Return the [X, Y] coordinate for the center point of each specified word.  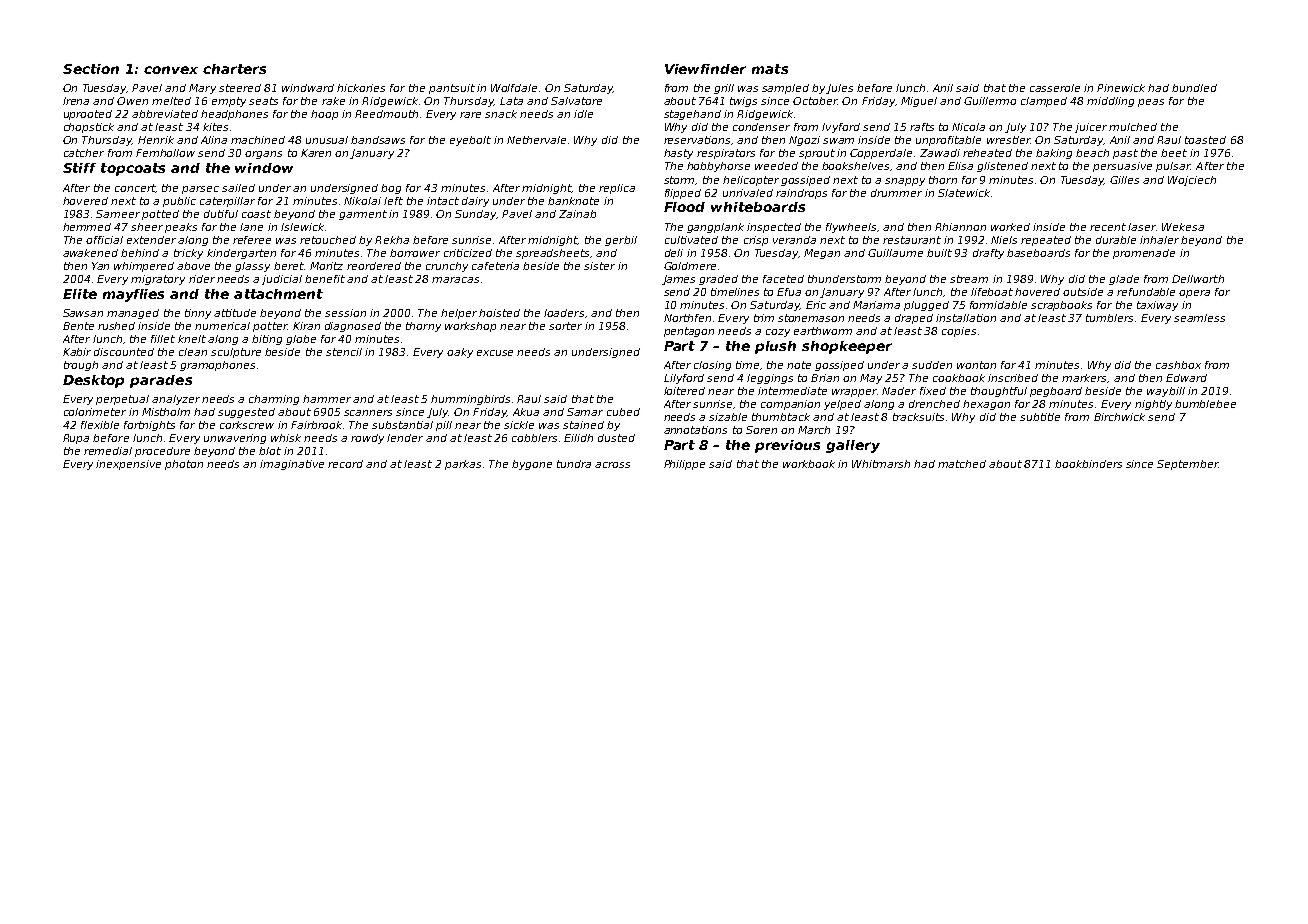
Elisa [960, 166]
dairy [475, 202]
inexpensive [128, 465]
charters [234, 69]
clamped [1044, 102]
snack [501, 114]
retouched [328, 240]
